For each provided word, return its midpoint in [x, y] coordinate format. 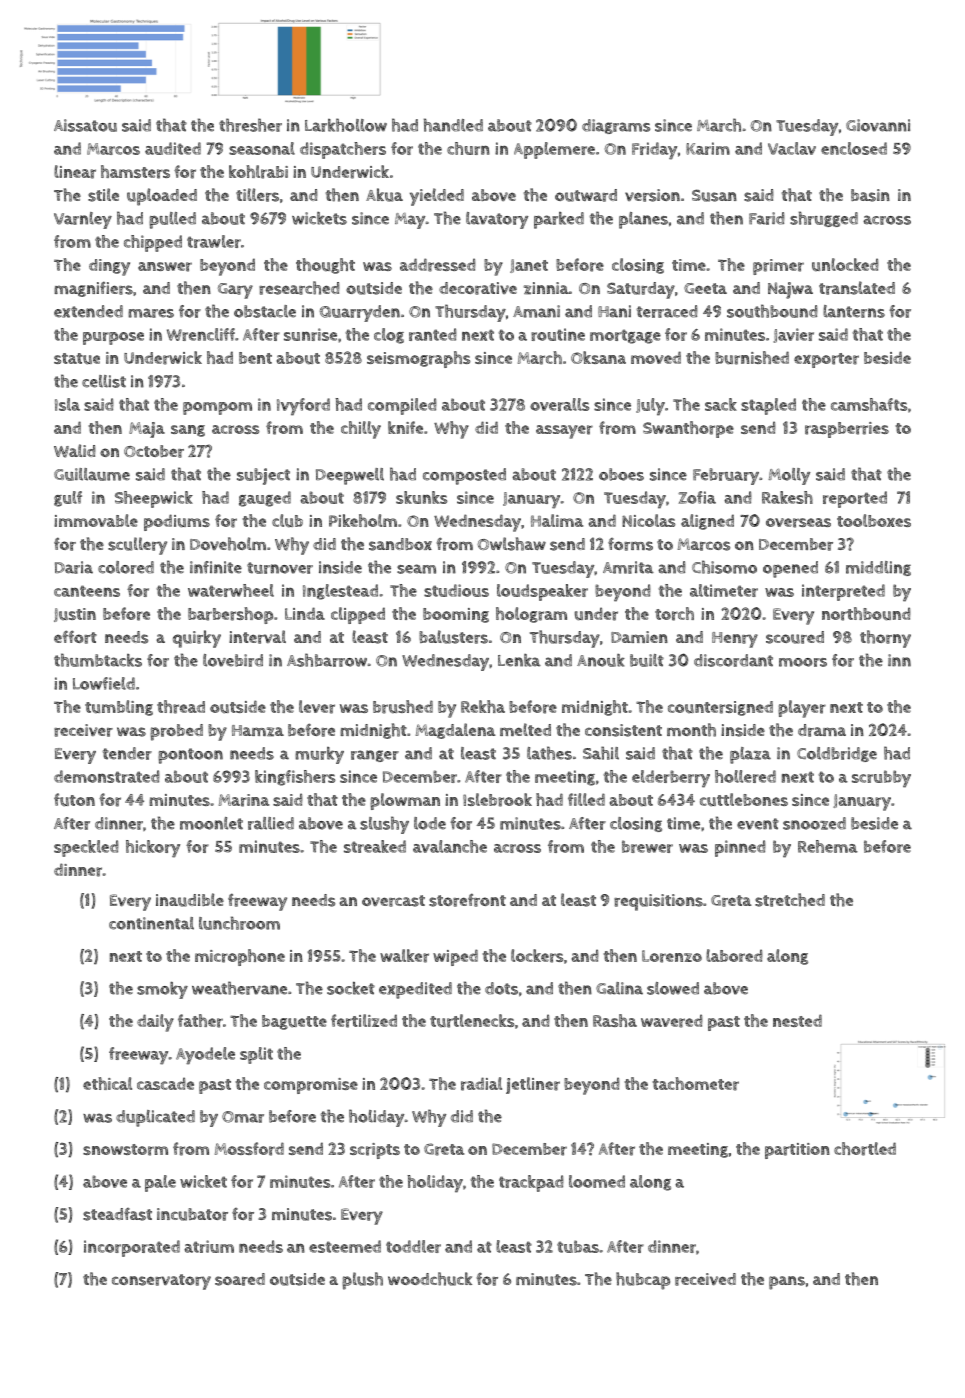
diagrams [616, 126]
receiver [83, 730]
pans [787, 1283]
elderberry [671, 779]
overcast [393, 901]
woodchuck [430, 1279]
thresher [250, 125]
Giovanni [878, 125]
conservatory [161, 1282]
